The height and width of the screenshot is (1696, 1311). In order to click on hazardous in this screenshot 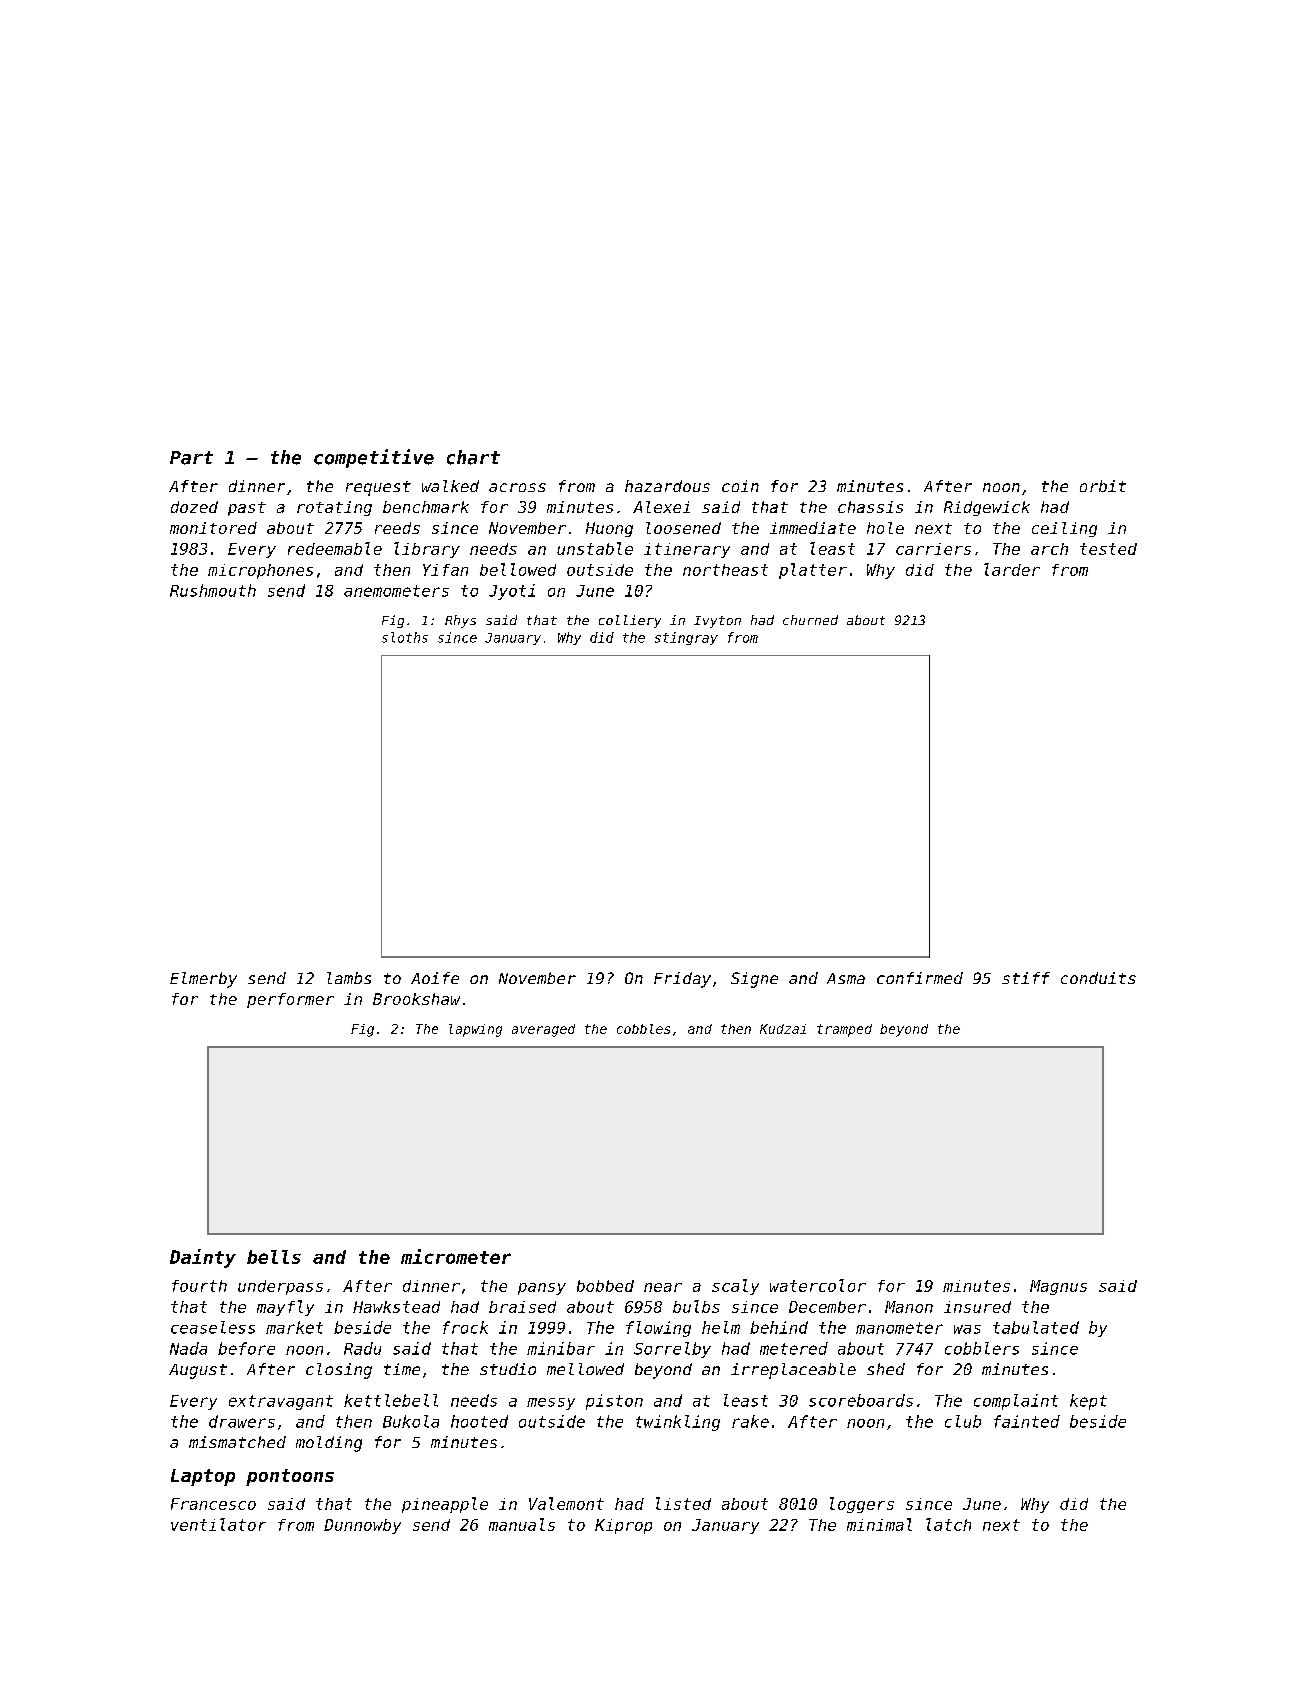, I will do `click(667, 486)`.
